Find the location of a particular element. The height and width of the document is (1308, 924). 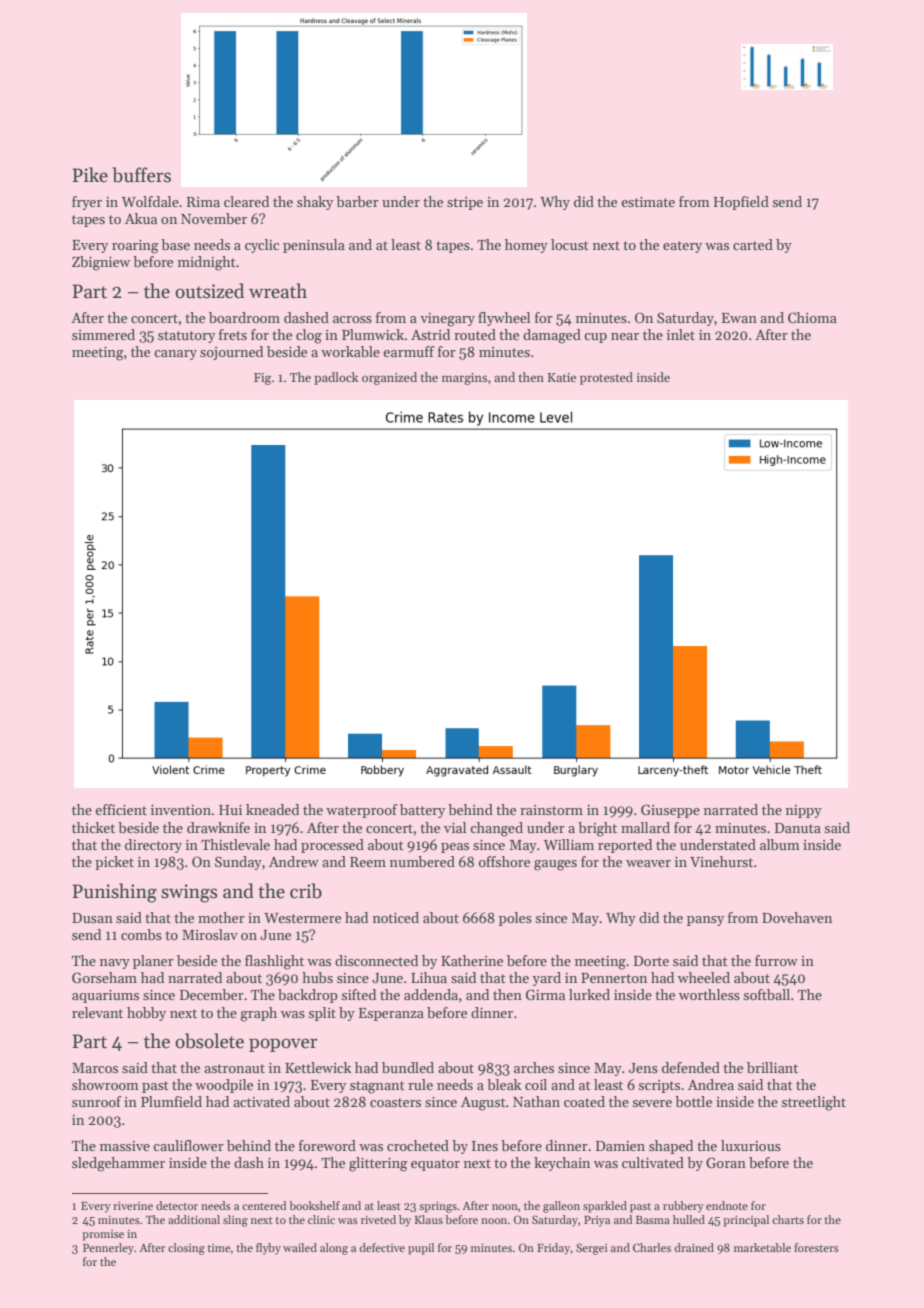

Zbigniew is located at coordinates (101, 263).
